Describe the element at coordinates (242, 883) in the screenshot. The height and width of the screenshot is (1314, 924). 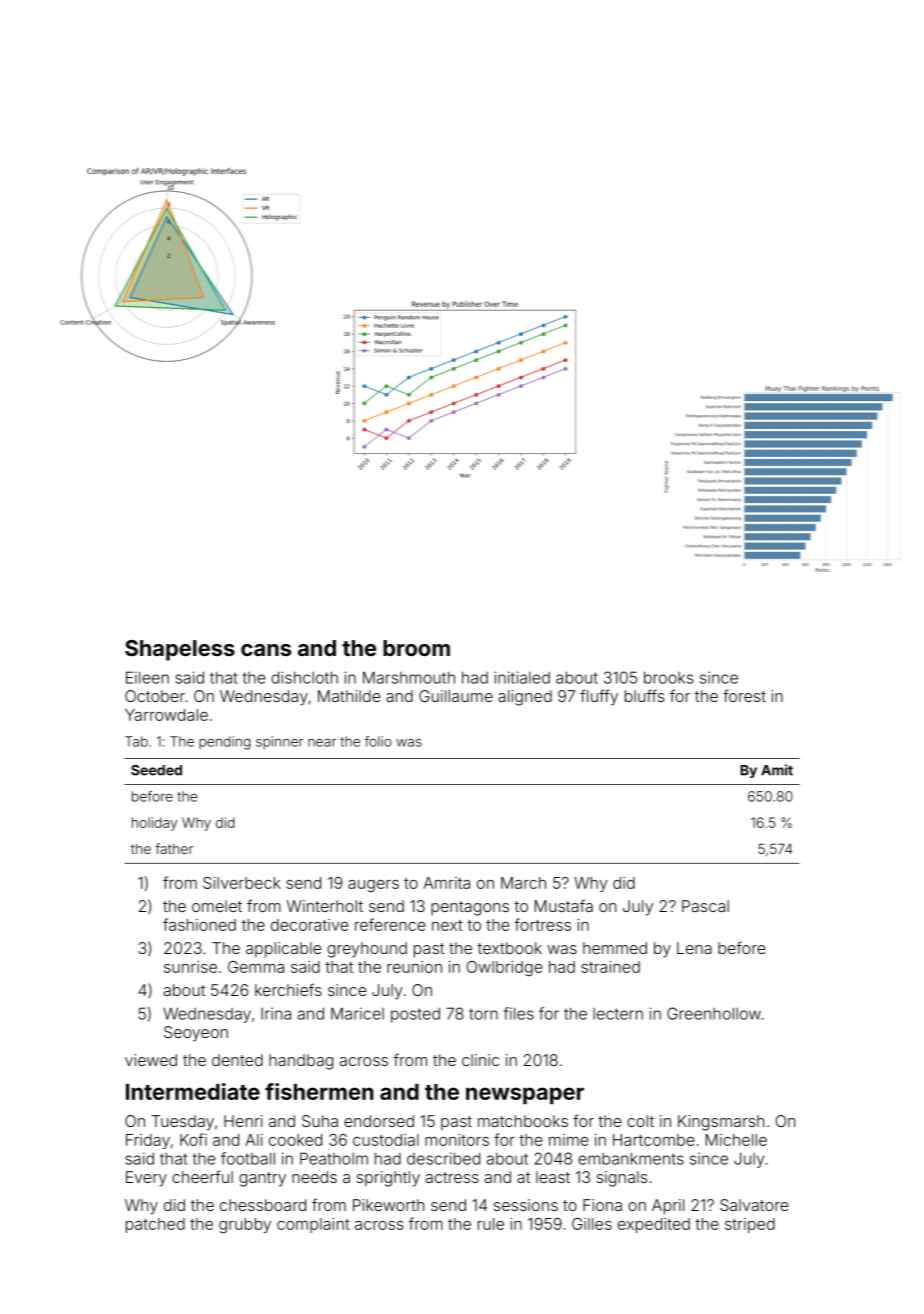
I see `Silverbeck` at that location.
